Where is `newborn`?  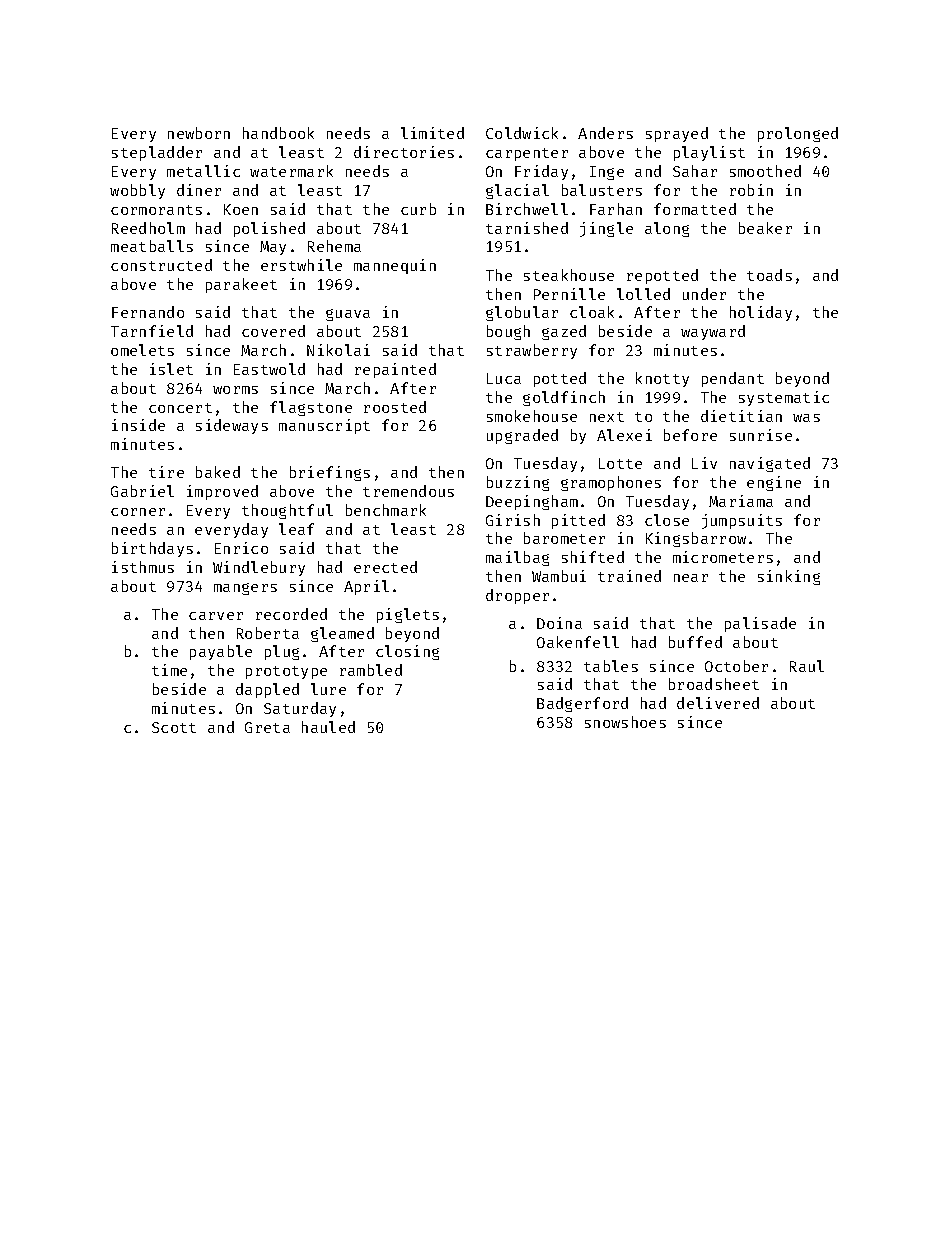 newborn is located at coordinates (199, 133).
